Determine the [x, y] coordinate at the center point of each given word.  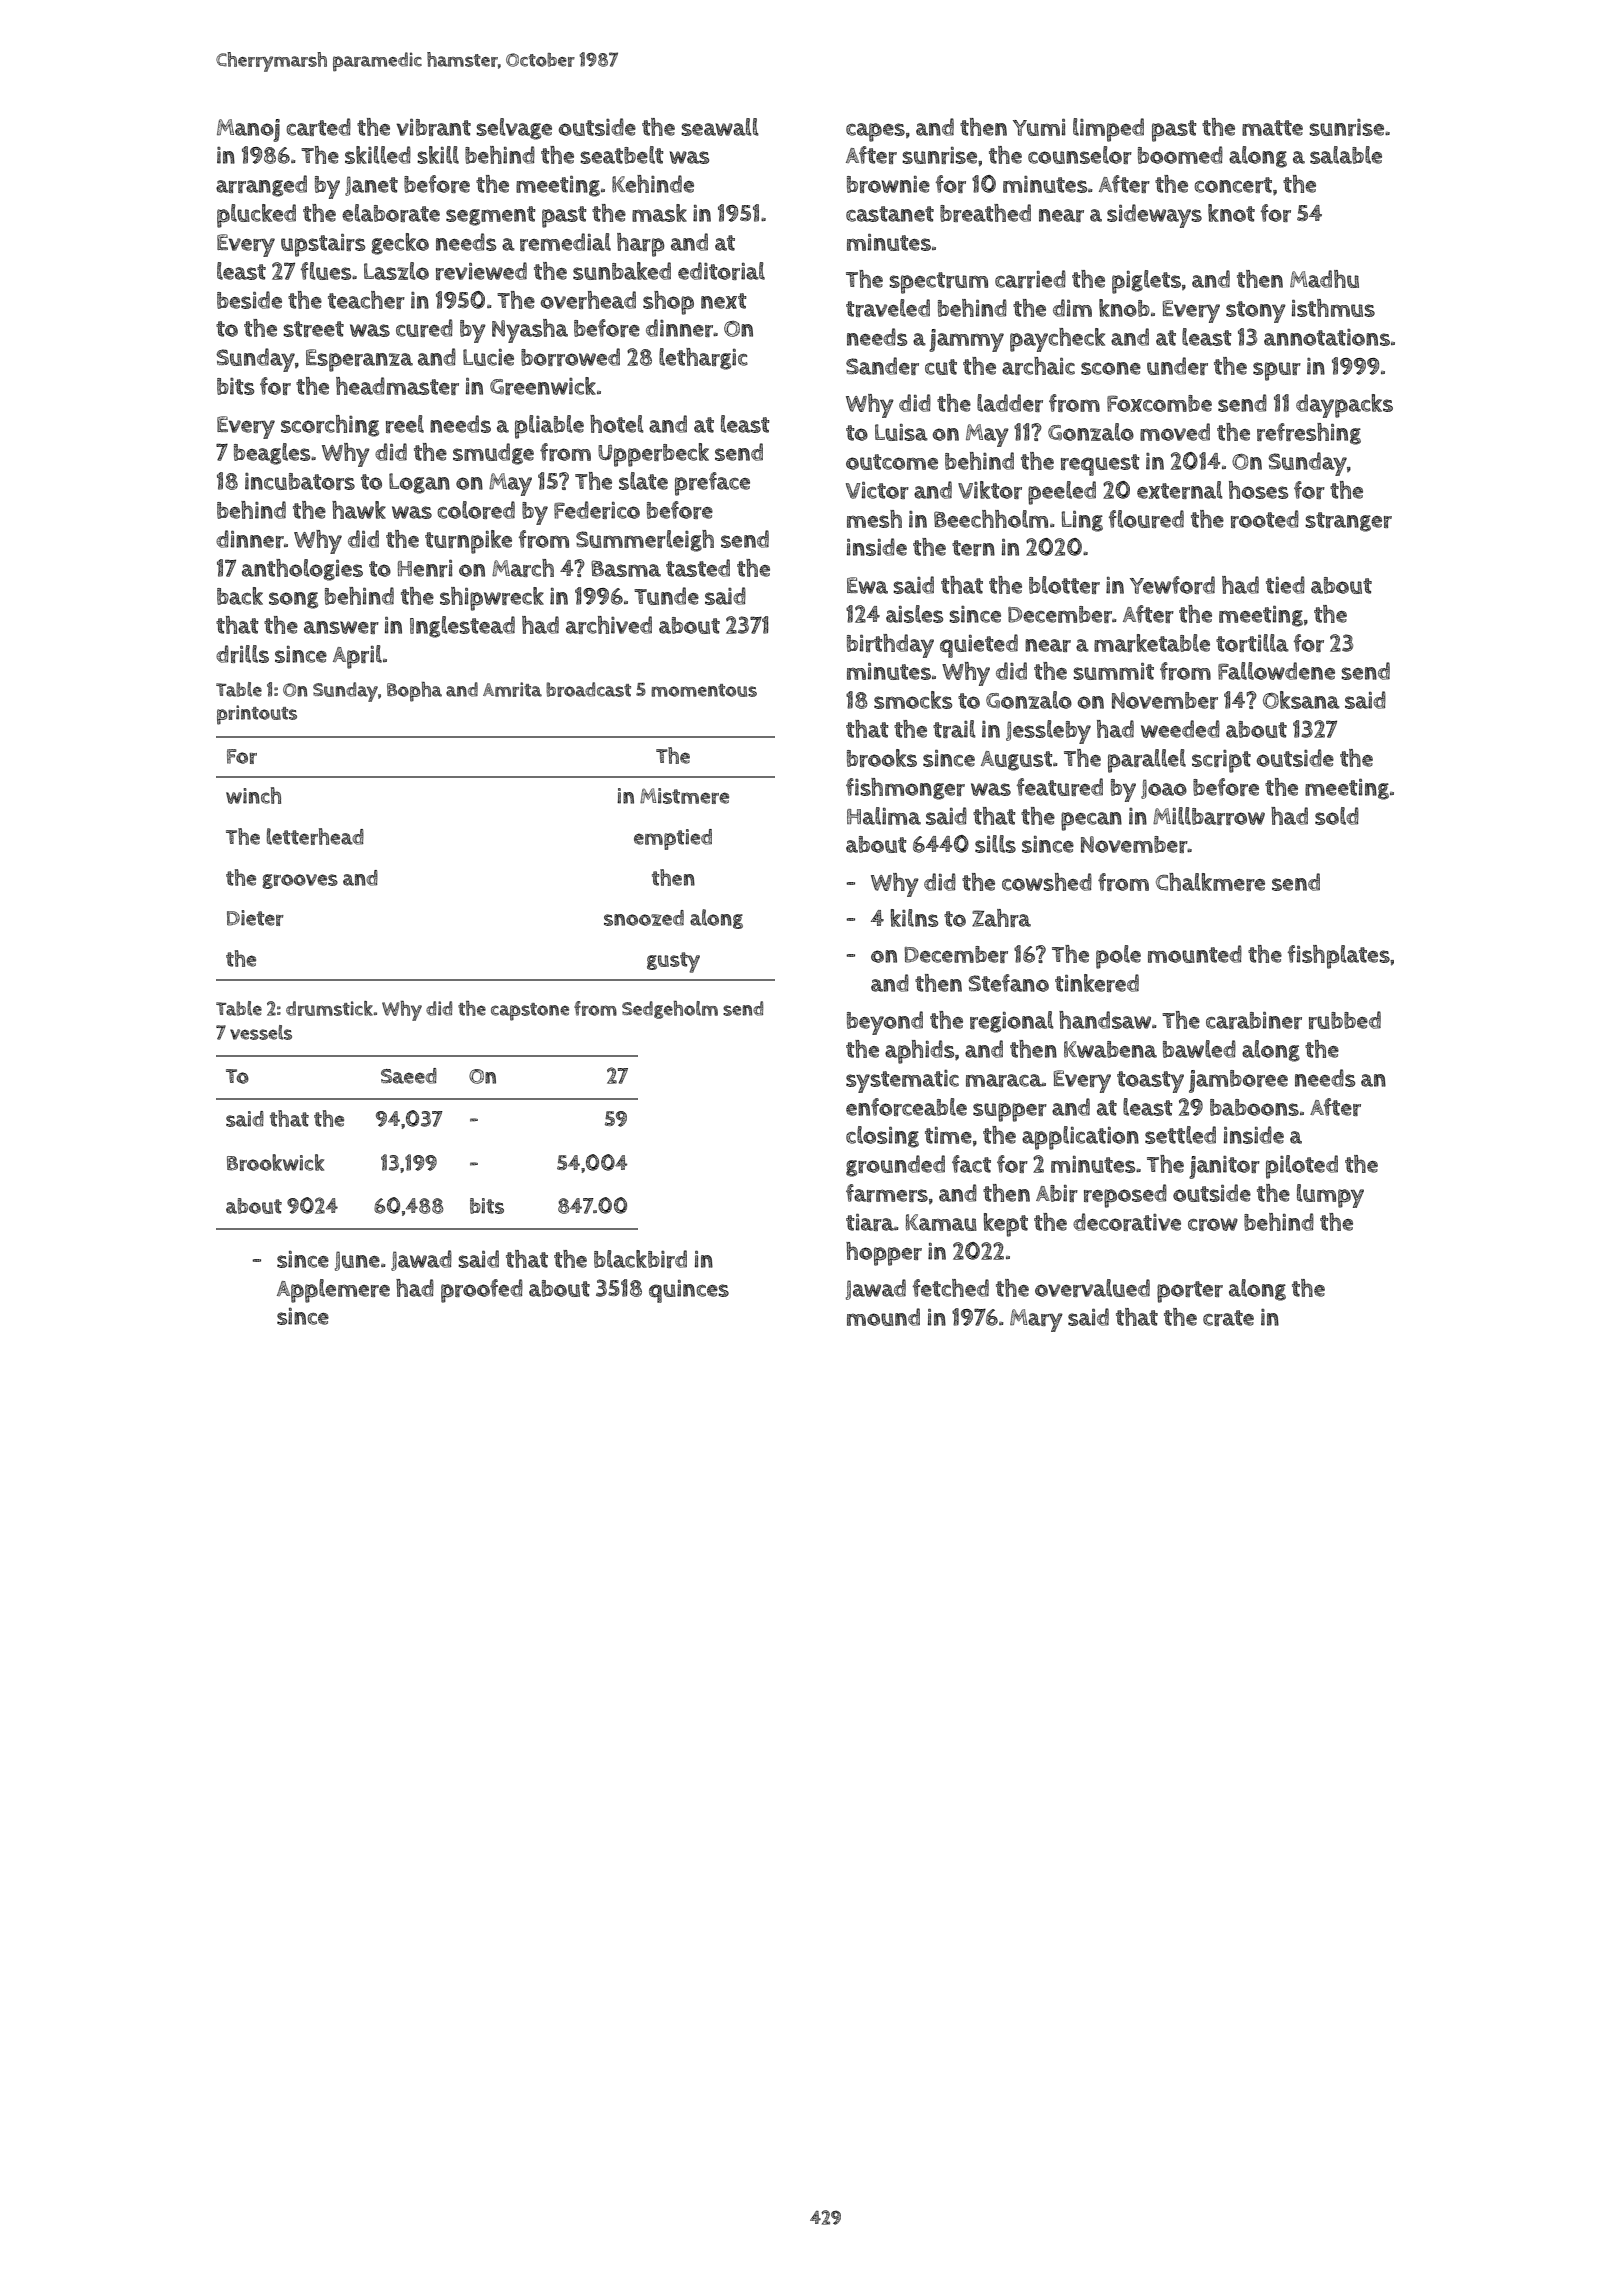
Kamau [941, 1222]
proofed [482, 1291]
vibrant [433, 127]
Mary [1036, 1320]
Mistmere [684, 796]
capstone [530, 1012]
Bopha [414, 692]
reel [405, 424]
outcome [892, 462]
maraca [1004, 1080]
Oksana [1301, 700]
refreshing [1309, 434]
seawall [720, 127]
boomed [1180, 155]
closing [882, 1137]
